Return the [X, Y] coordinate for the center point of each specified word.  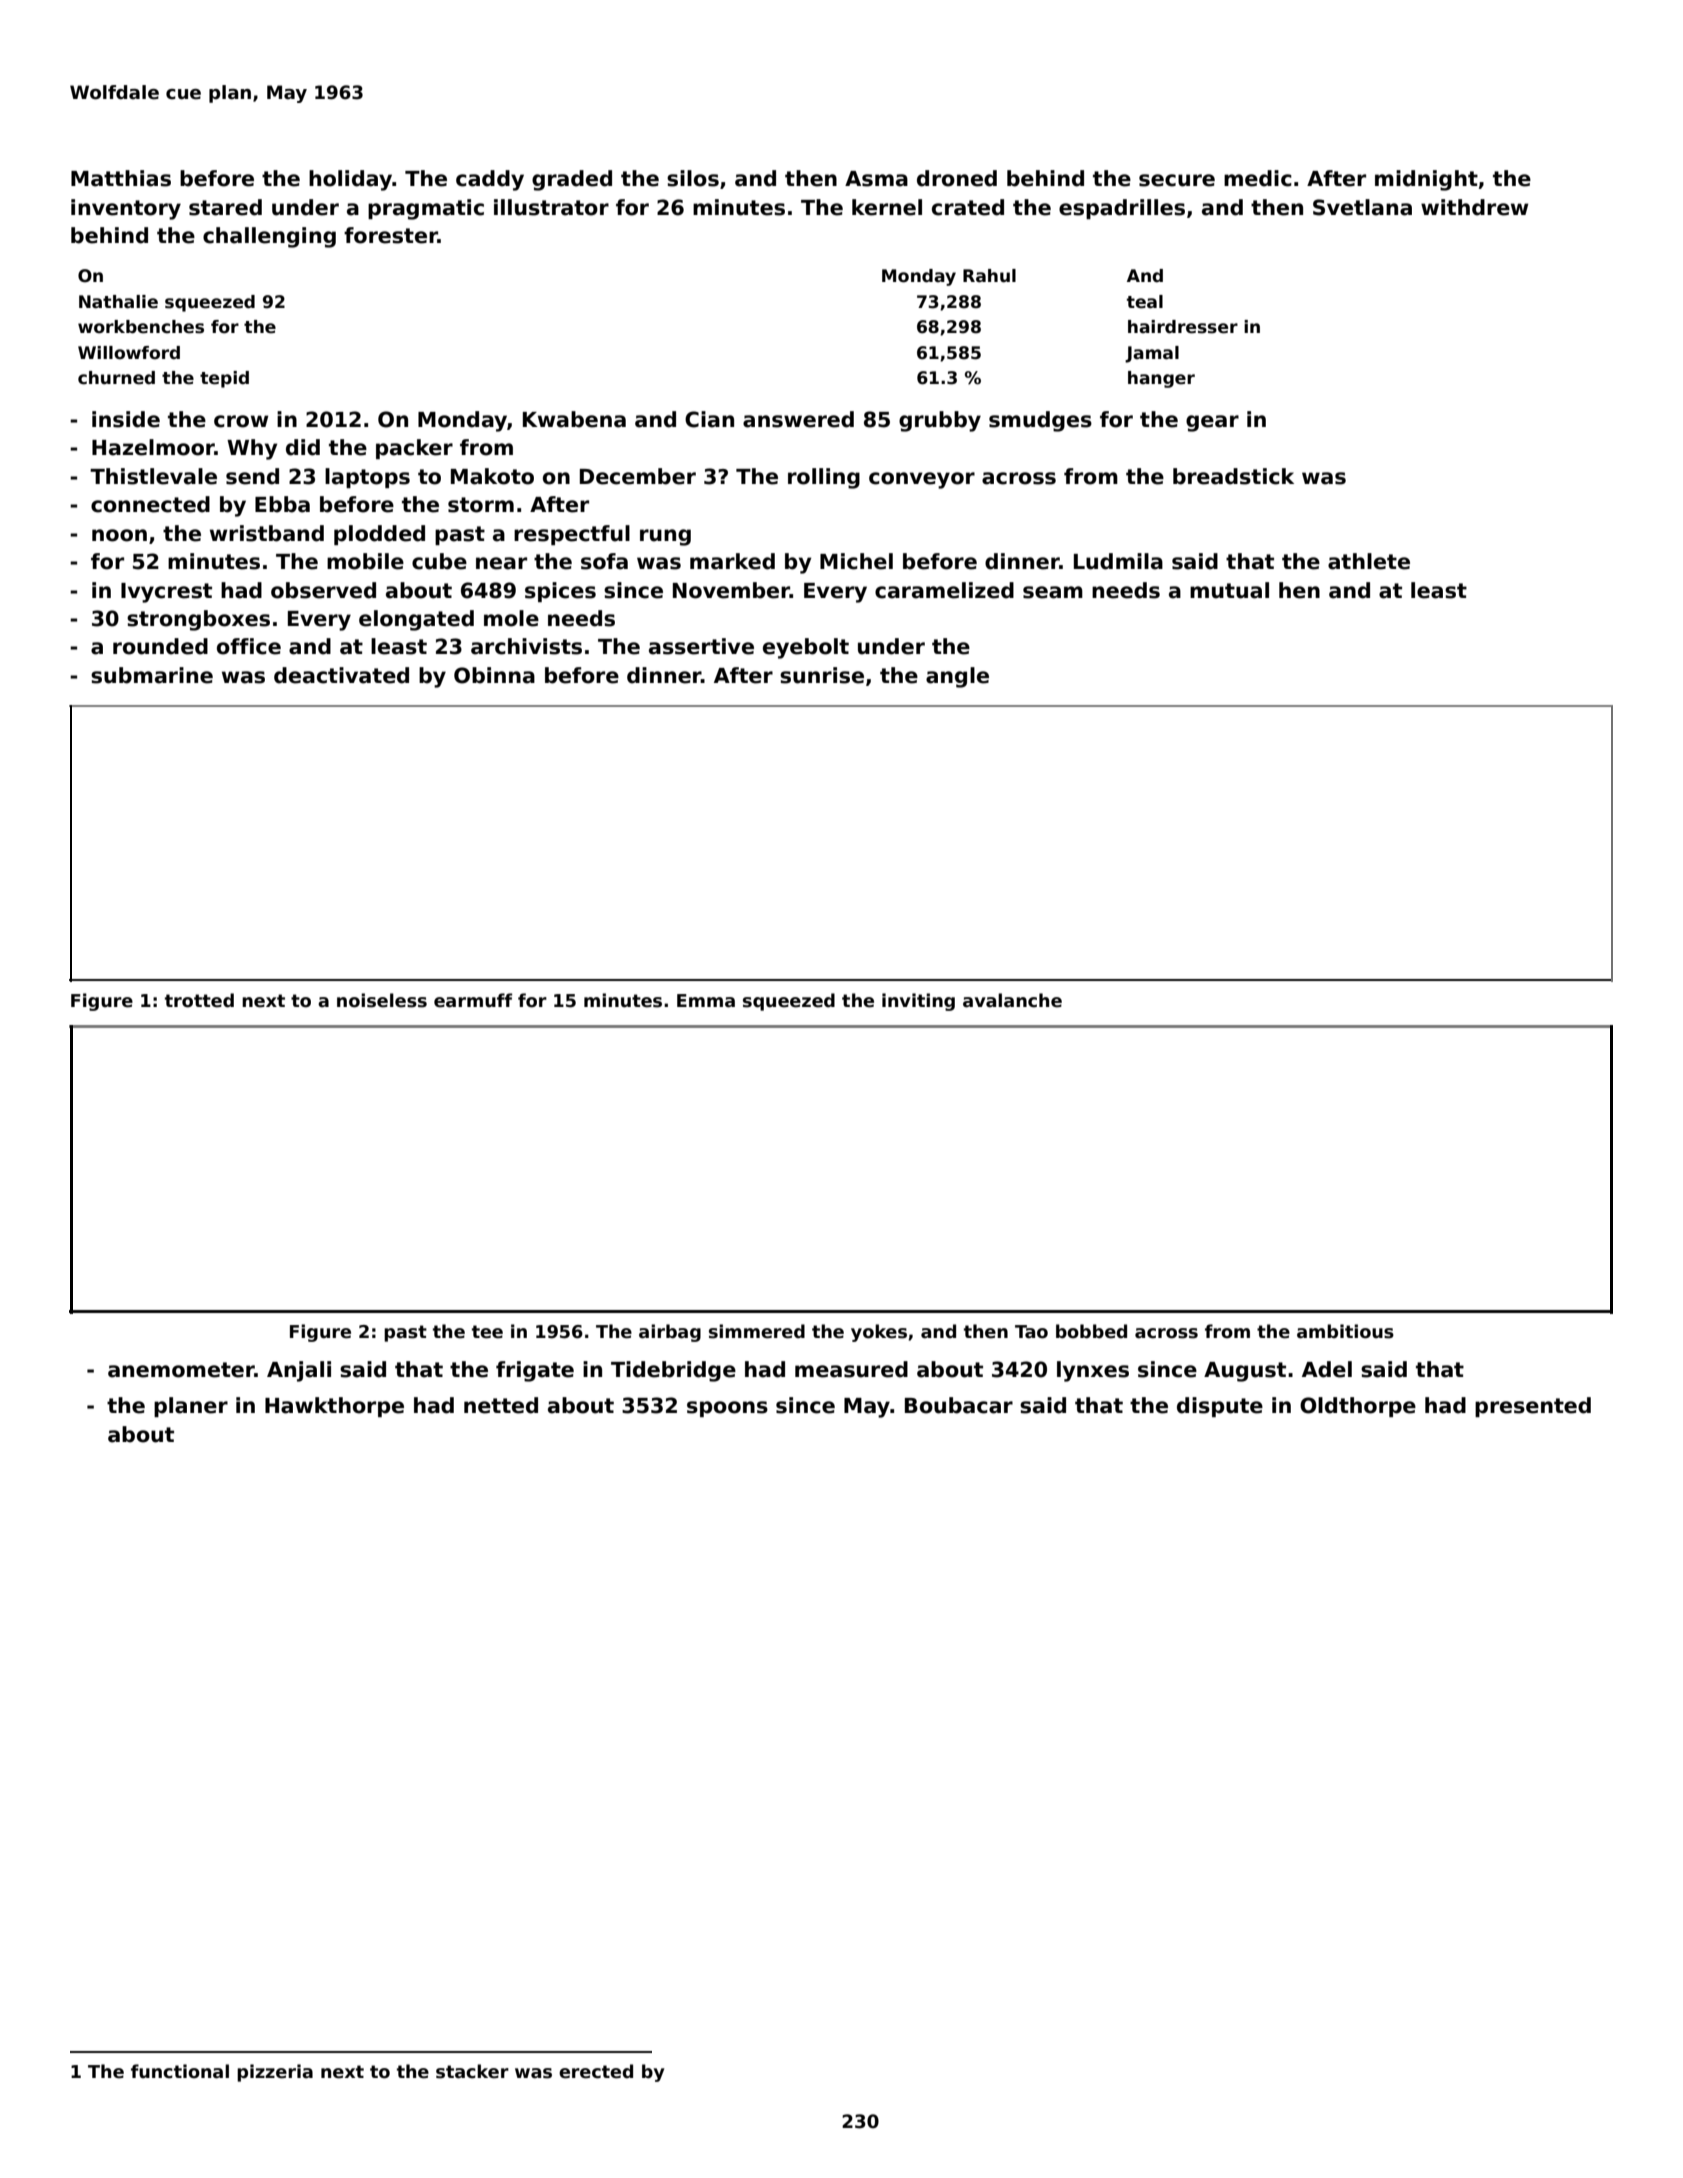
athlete [1369, 561]
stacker [472, 2071]
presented [1533, 1407]
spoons [727, 1409]
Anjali [299, 1371]
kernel [887, 207]
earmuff [473, 1000]
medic [1258, 178]
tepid [224, 379]
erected [596, 2071]
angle [957, 677]
